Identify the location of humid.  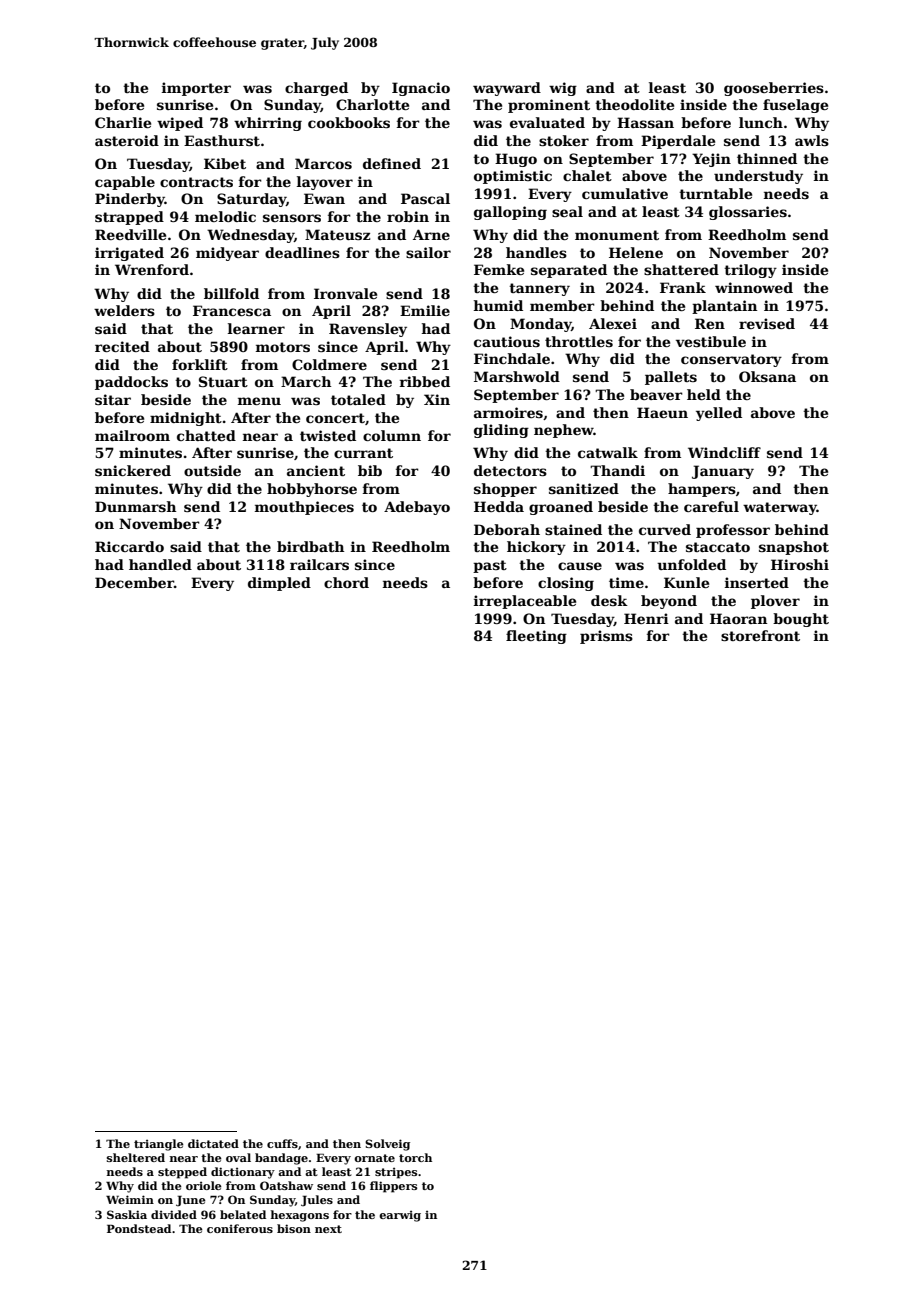
(498, 305).
